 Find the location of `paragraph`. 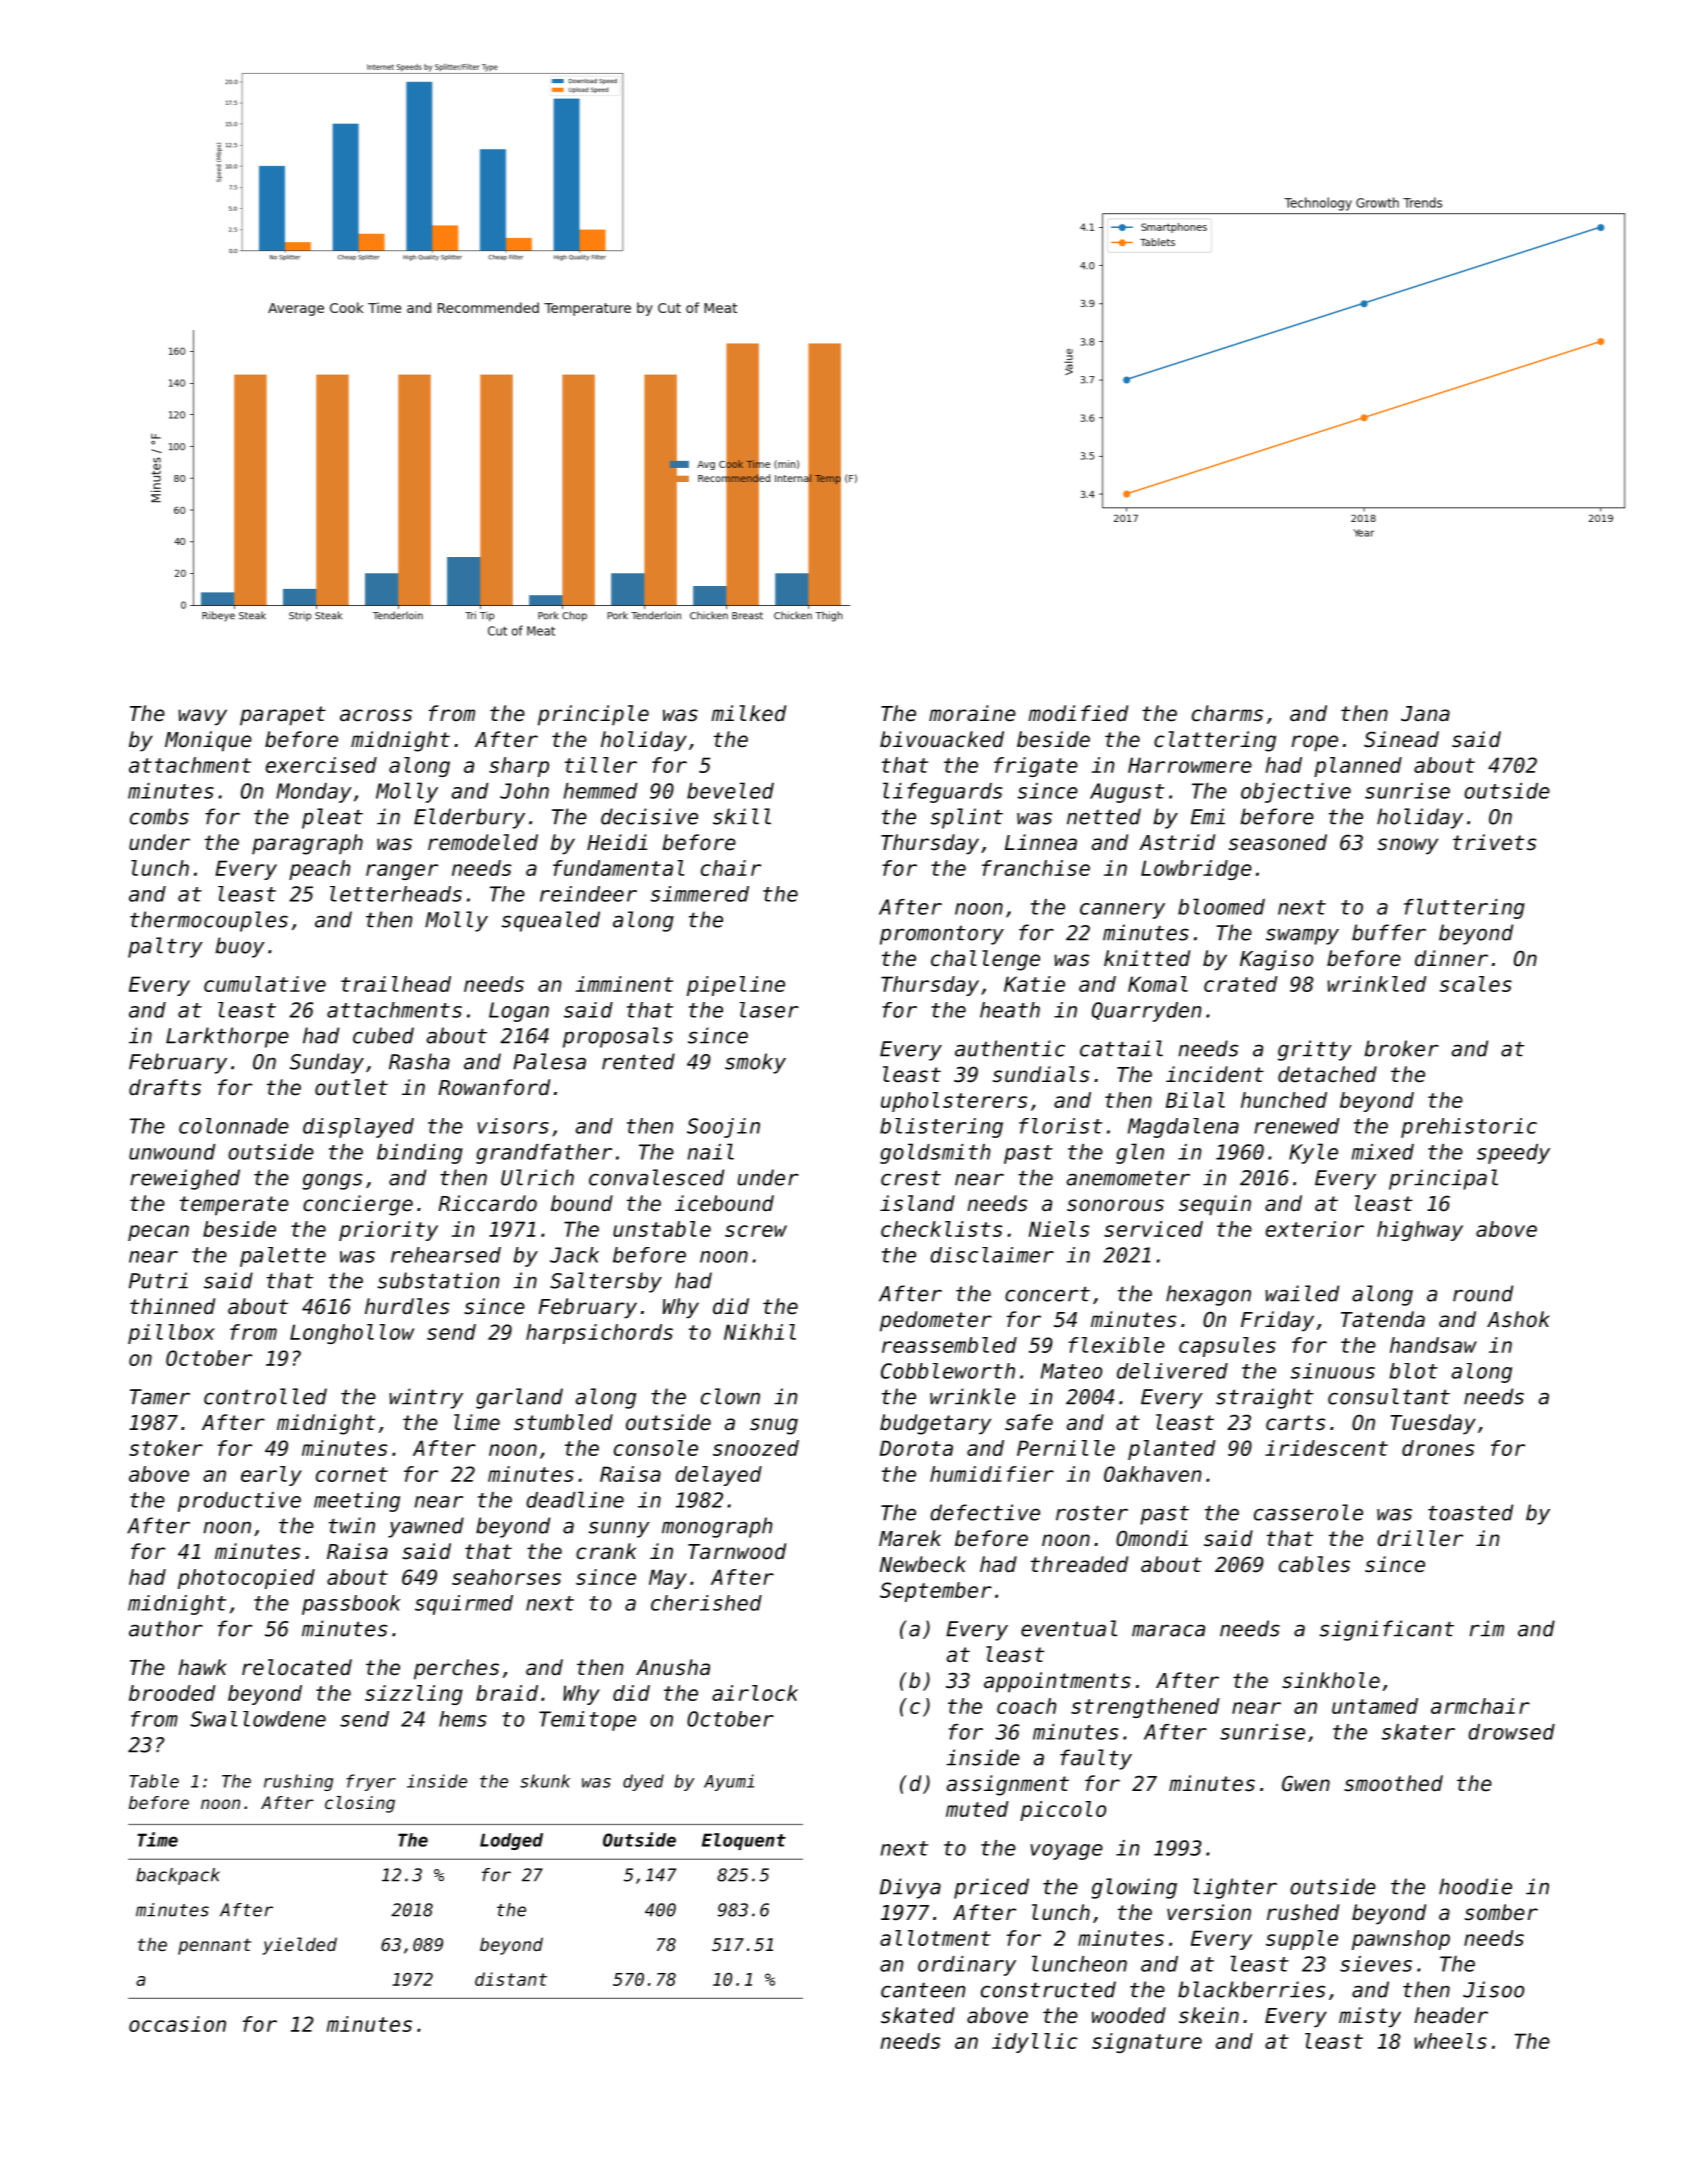

paragraph is located at coordinates (307, 844).
